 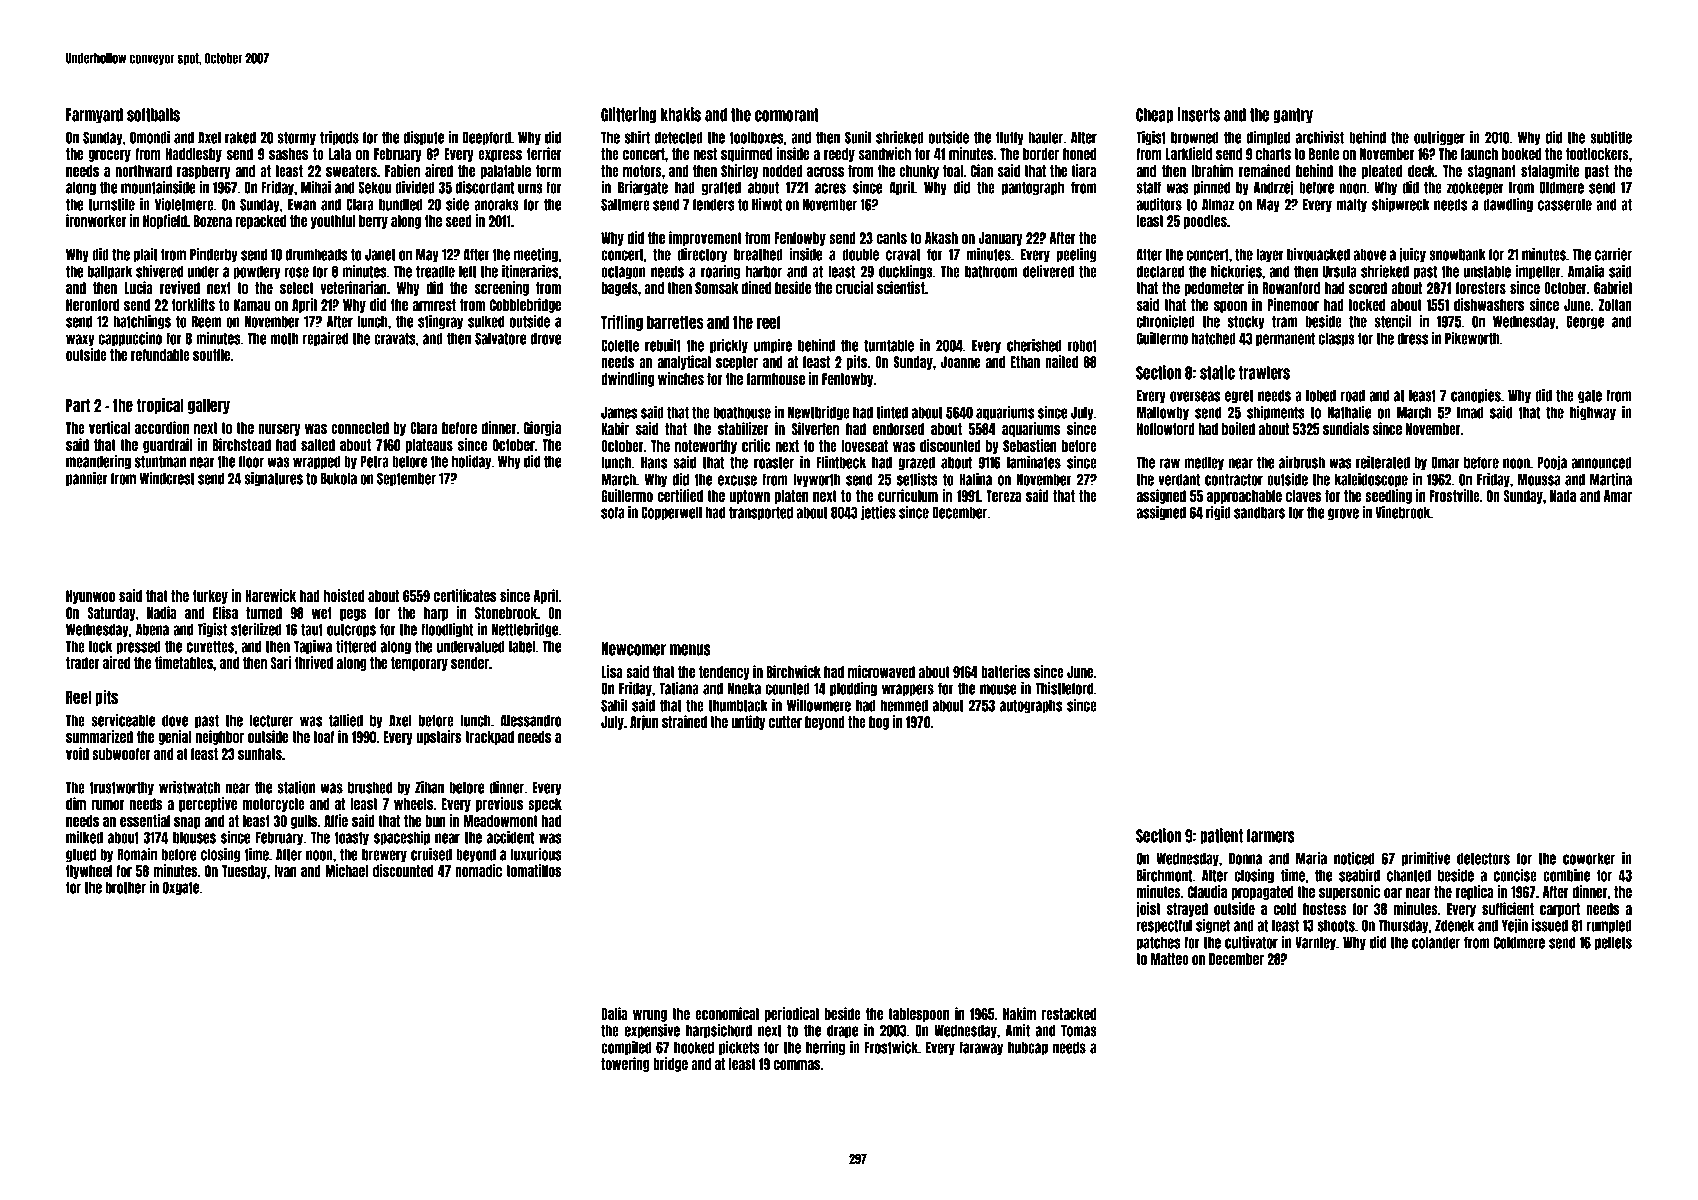 I want to click on turntable, so click(x=889, y=346).
